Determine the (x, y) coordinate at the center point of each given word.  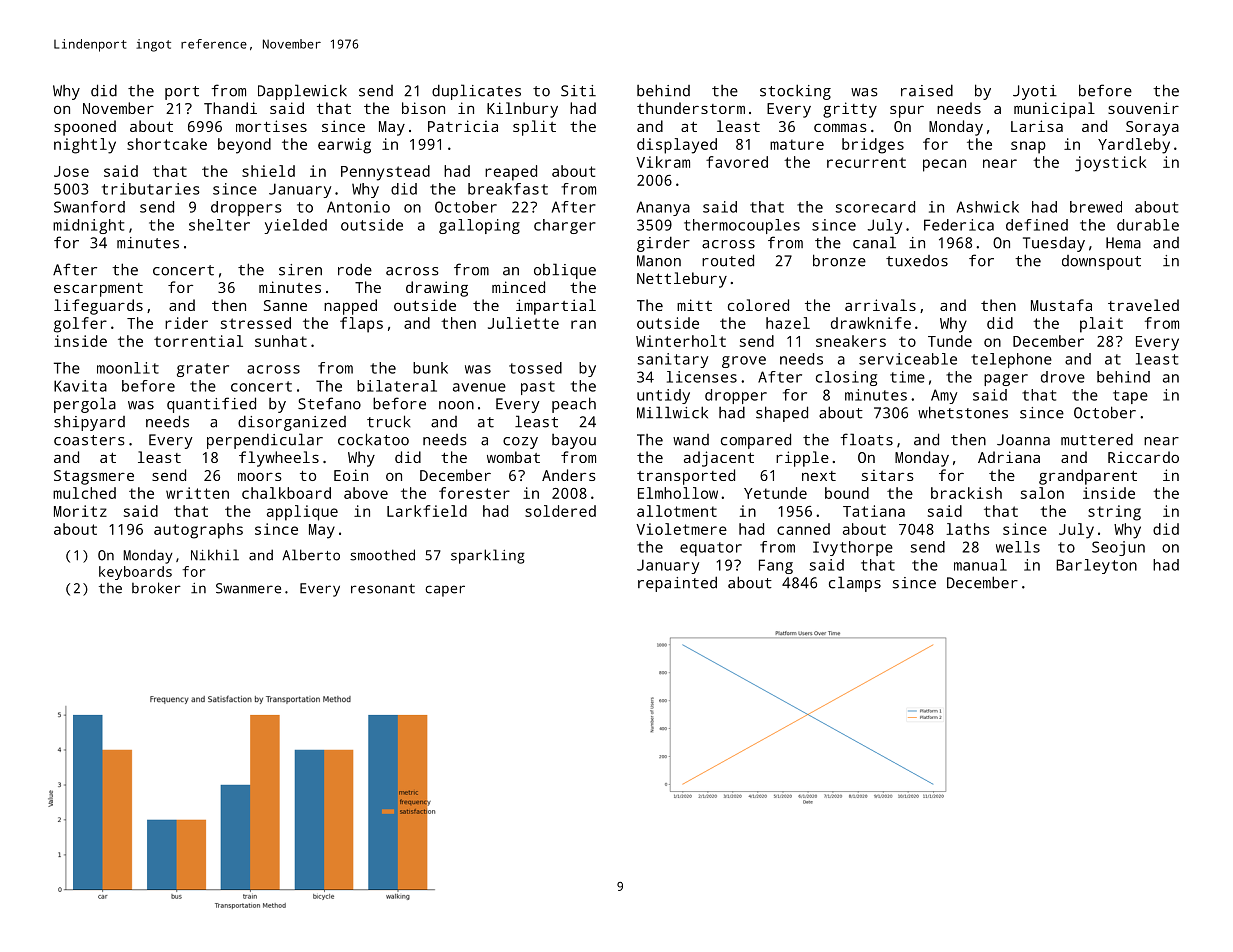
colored (758, 305)
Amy (944, 396)
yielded (295, 226)
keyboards (135, 573)
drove (1063, 377)
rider (186, 323)
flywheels (279, 459)
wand (691, 440)
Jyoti (1035, 92)
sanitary (672, 360)
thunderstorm (691, 108)
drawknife (871, 323)
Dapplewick (302, 92)
